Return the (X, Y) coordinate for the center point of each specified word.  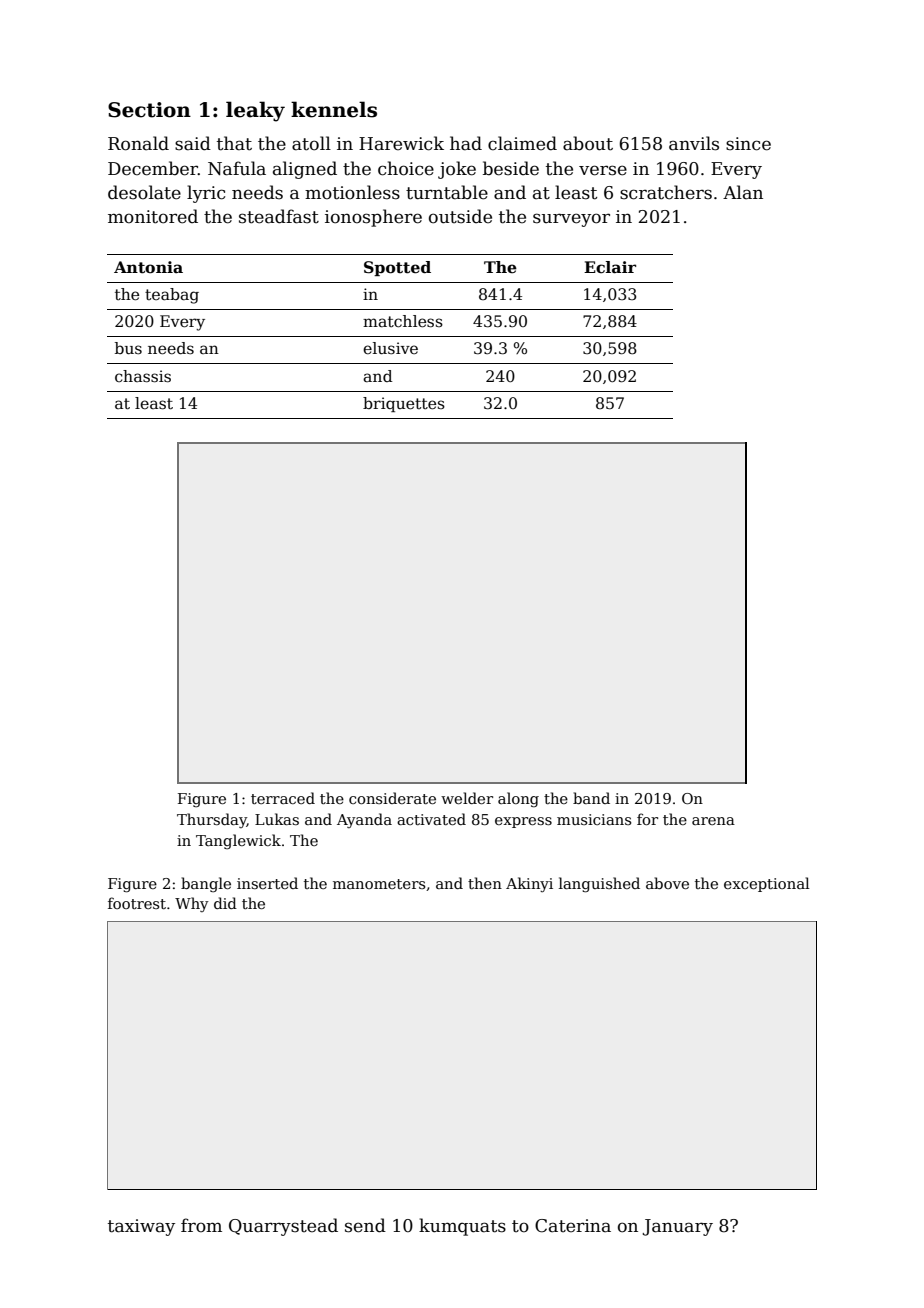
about (588, 143)
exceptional (767, 884)
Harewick (401, 143)
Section (149, 110)
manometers (379, 884)
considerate (392, 798)
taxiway (141, 1227)
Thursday (212, 820)
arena (713, 821)
